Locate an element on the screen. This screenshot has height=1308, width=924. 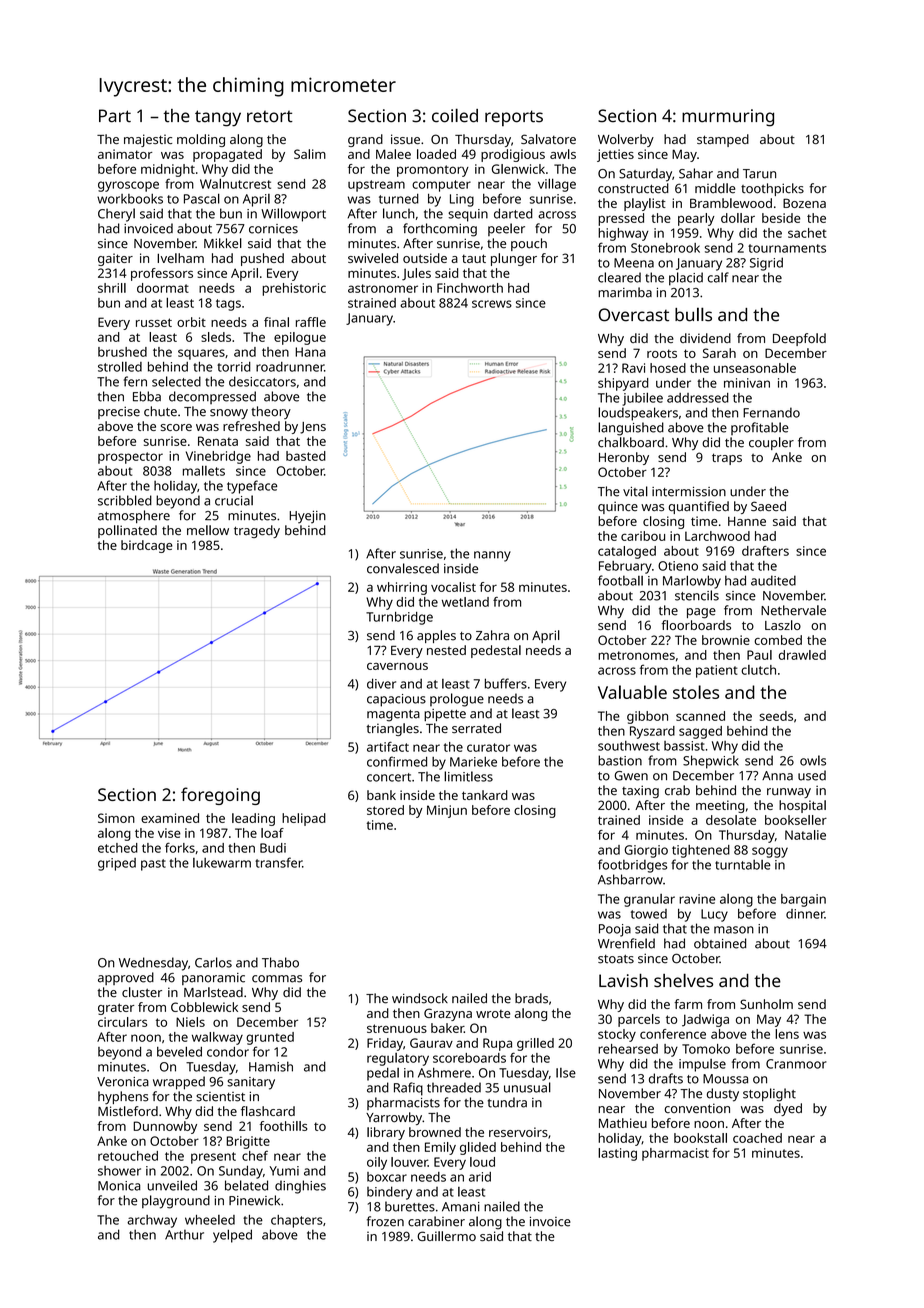
commas is located at coordinates (277, 979).
